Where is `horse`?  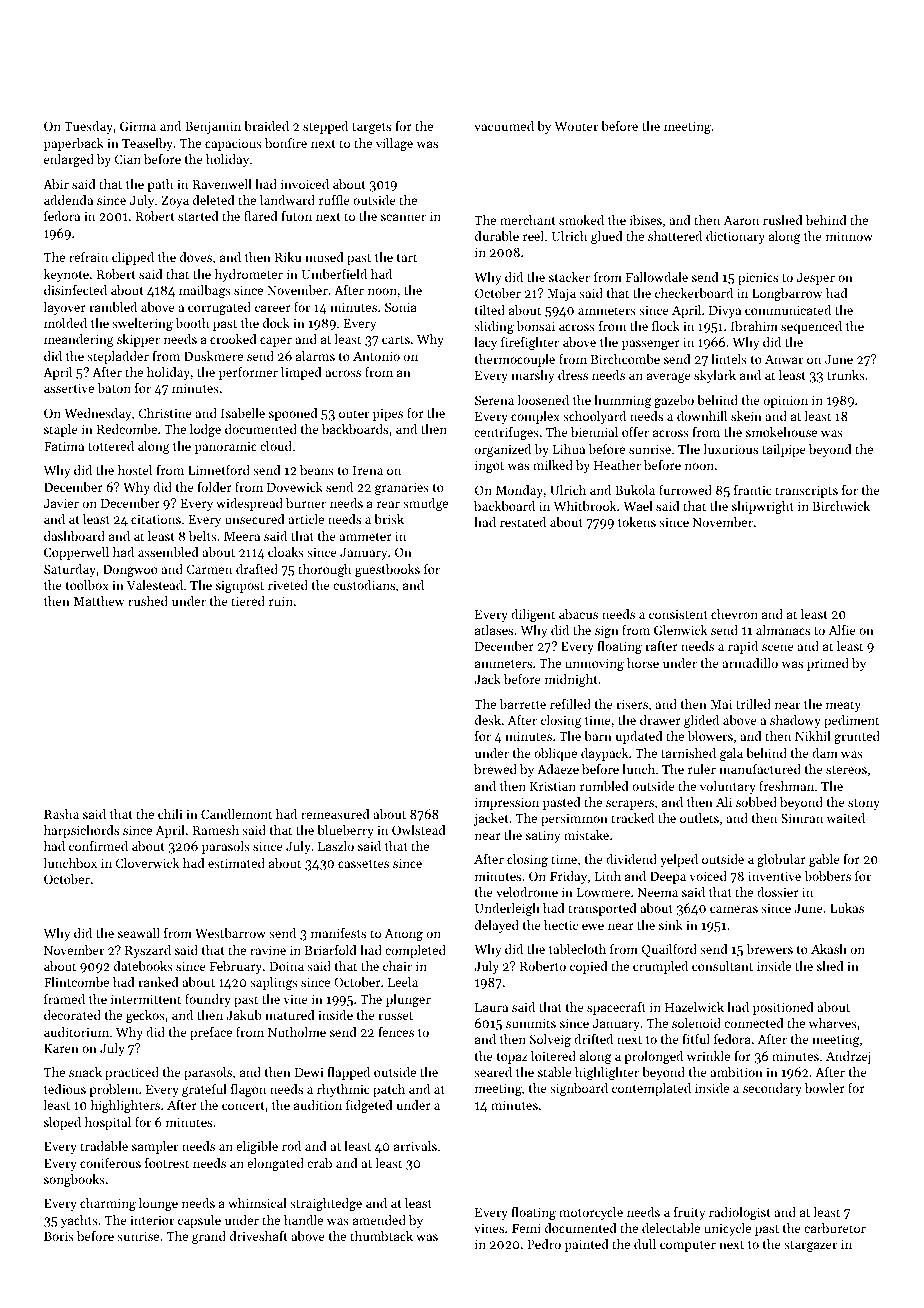
horse is located at coordinates (643, 663).
